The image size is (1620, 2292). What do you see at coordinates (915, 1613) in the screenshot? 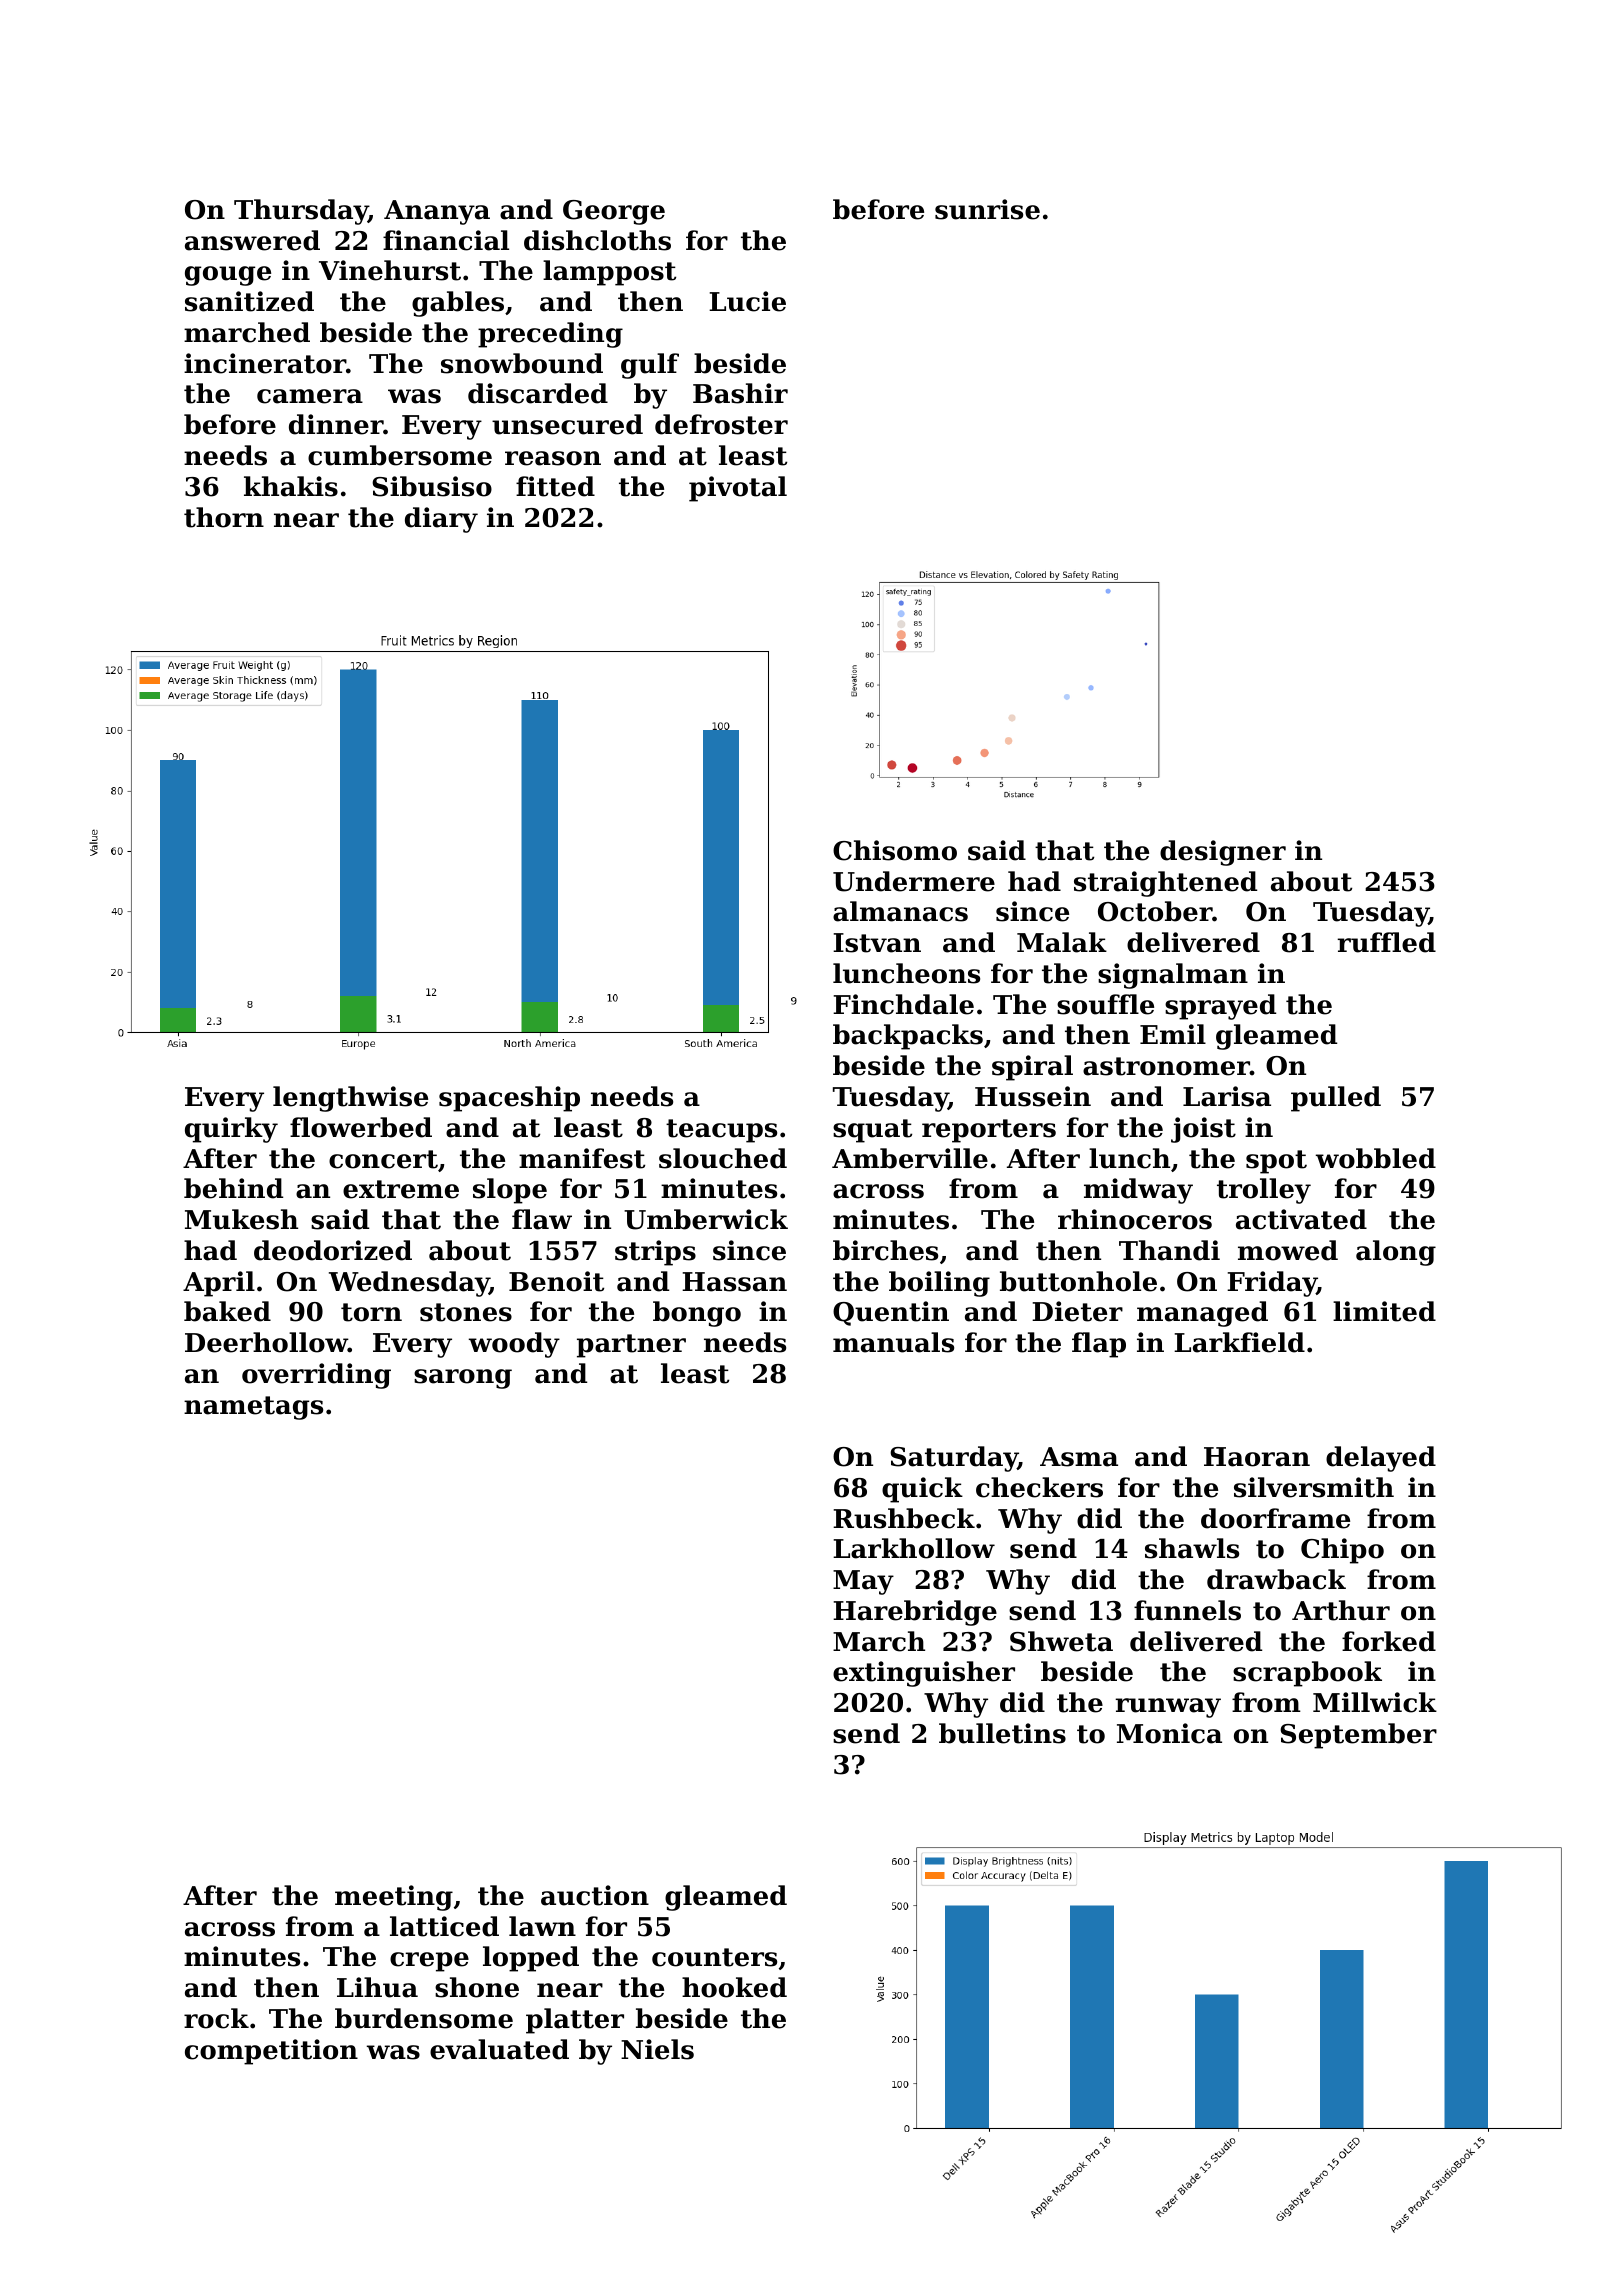
I see `Harebridge` at bounding box center [915, 1613].
